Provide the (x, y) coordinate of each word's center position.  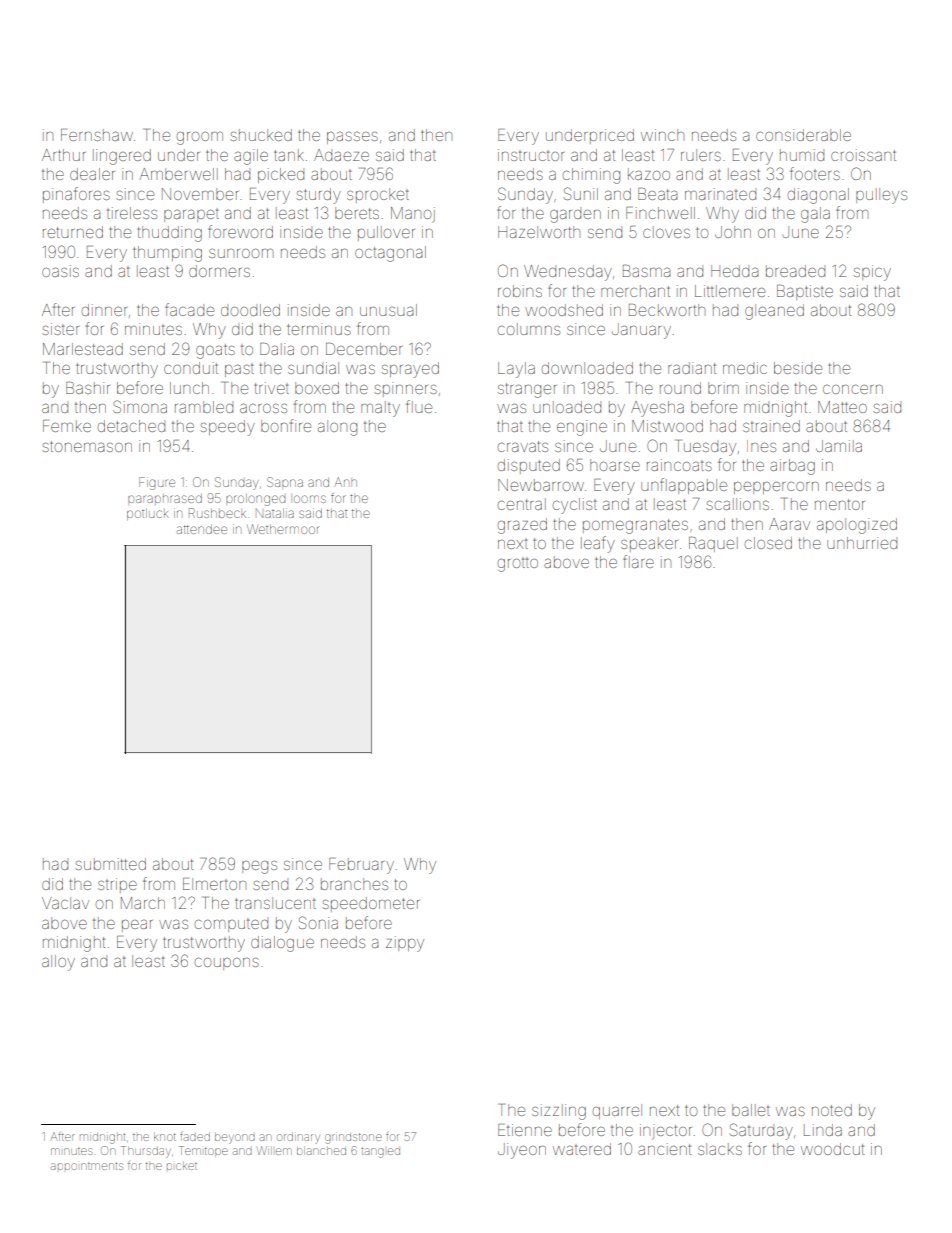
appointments (87, 1166)
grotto (518, 565)
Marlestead (83, 349)
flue (419, 406)
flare (638, 561)
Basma (647, 271)
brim (723, 388)
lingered (122, 157)
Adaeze (341, 155)
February (361, 866)
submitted (110, 864)
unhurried (862, 543)
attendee (202, 529)
